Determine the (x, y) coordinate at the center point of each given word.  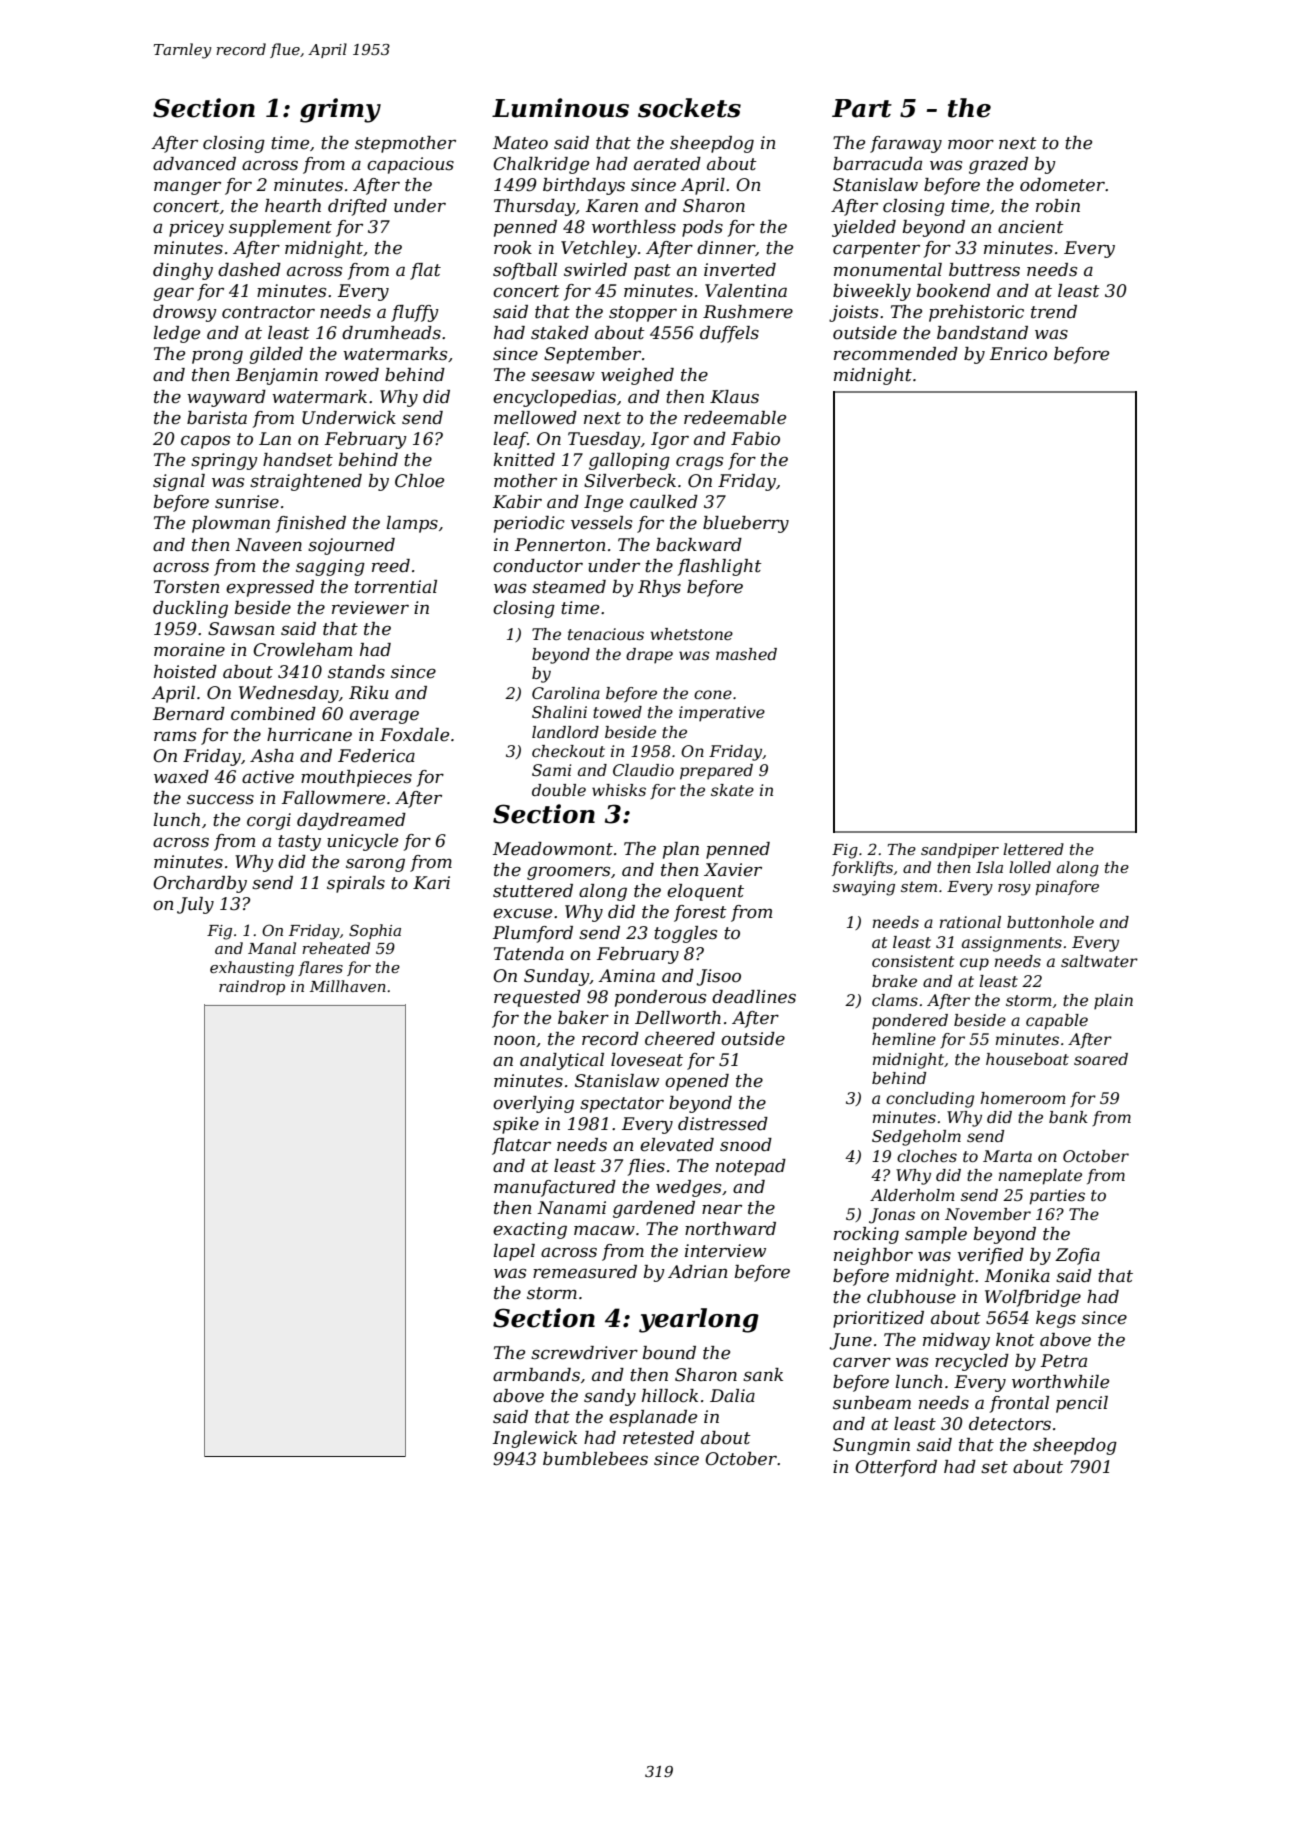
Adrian (698, 1271)
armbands (536, 1374)
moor (971, 145)
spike (516, 1125)
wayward (226, 398)
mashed (746, 654)
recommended (896, 354)
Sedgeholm (916, 1138)
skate (732, 790)
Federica (376, 756)
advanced (194, 164)
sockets (689, 108)
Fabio (755, 439)
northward (730, 1229)
